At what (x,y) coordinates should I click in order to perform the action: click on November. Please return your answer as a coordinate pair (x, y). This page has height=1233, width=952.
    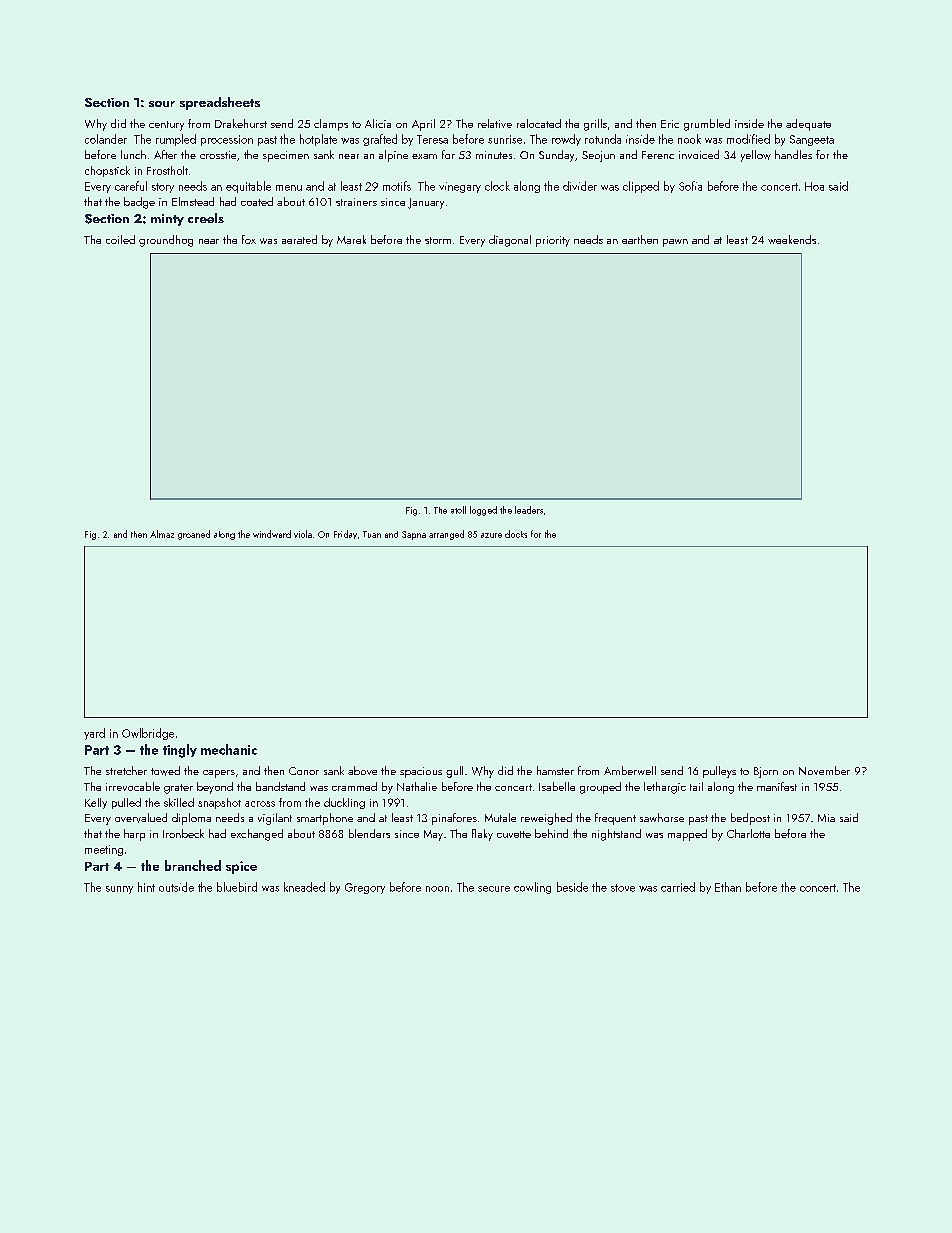
    Looking at the image, I should click on (824, 770).
